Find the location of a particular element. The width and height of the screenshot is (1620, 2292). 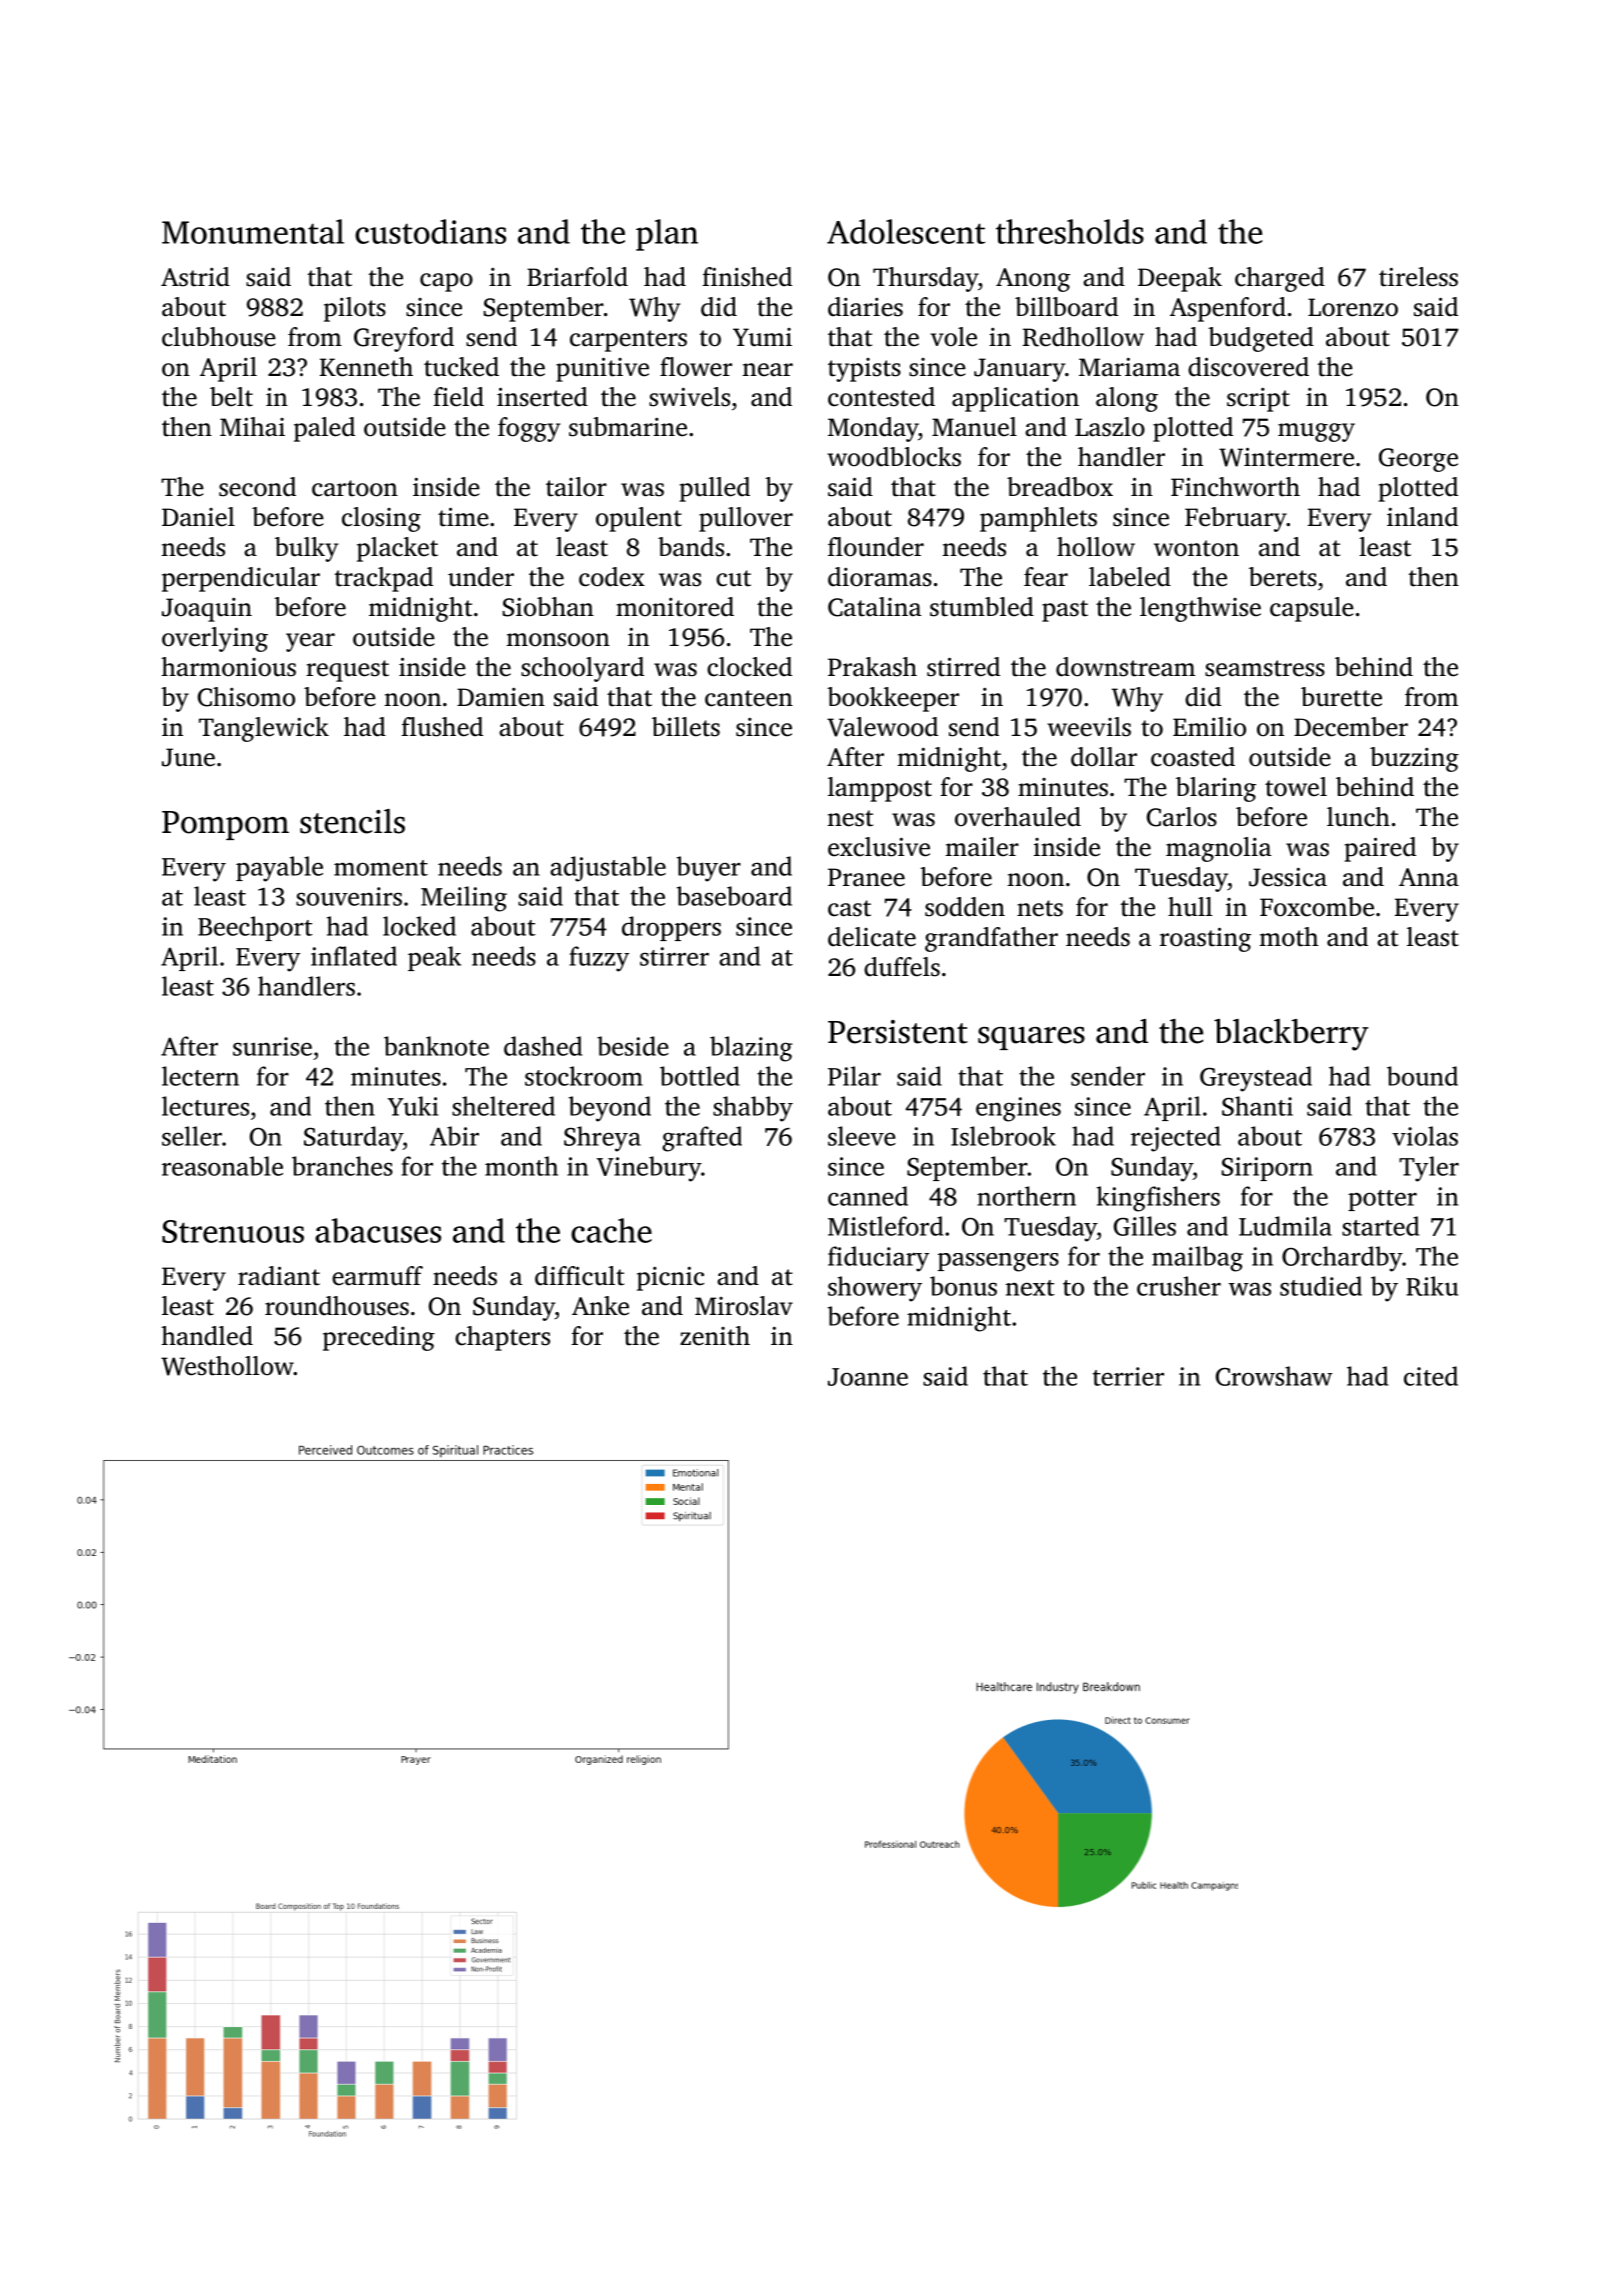

lengthwise is located at coordinates (1200, 609).
